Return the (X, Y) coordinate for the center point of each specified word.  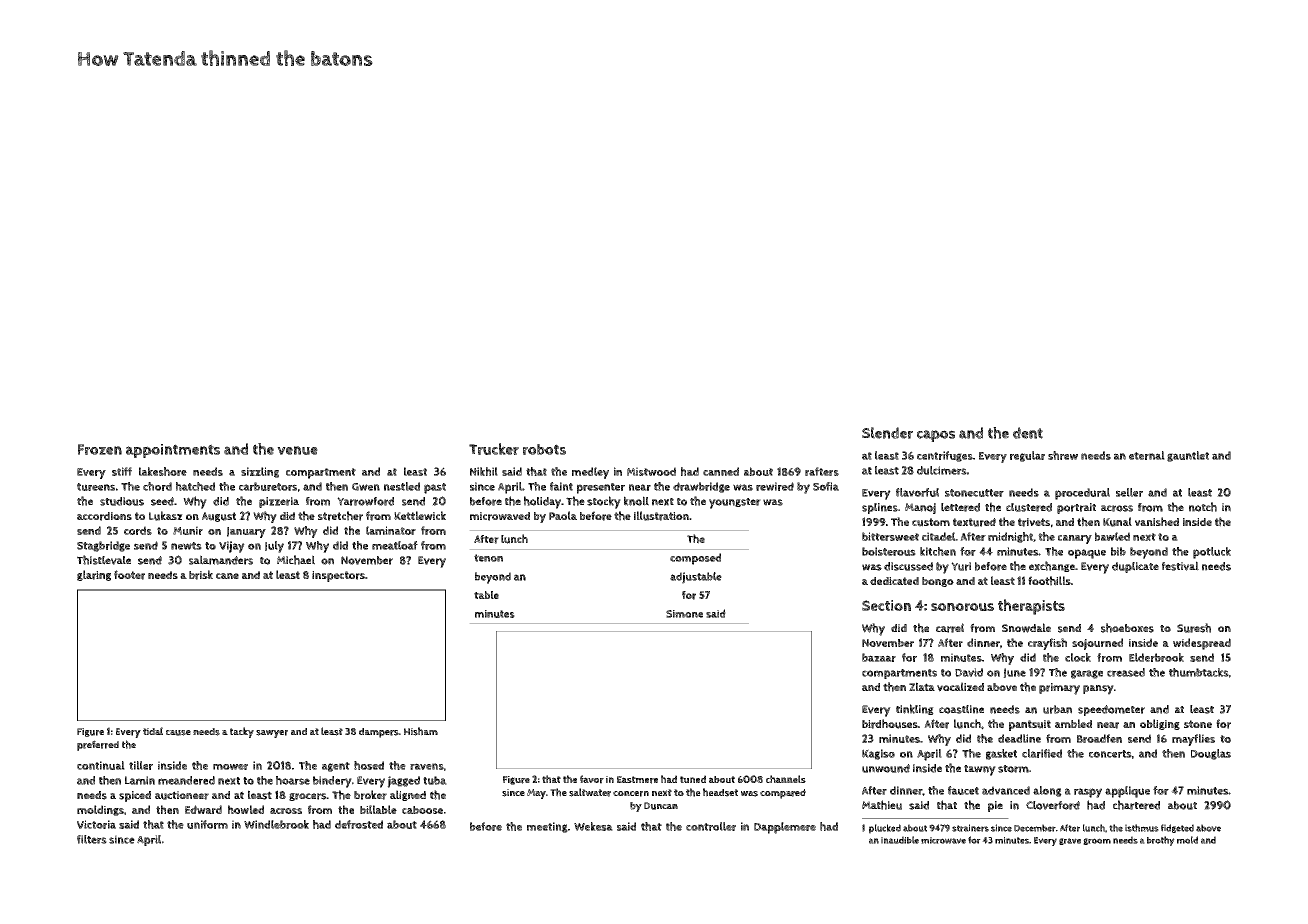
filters (92, 839)
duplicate (1135, 567)
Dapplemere (785, 828)
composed (695, 559)
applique (1127, 792)
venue (297, 450)
